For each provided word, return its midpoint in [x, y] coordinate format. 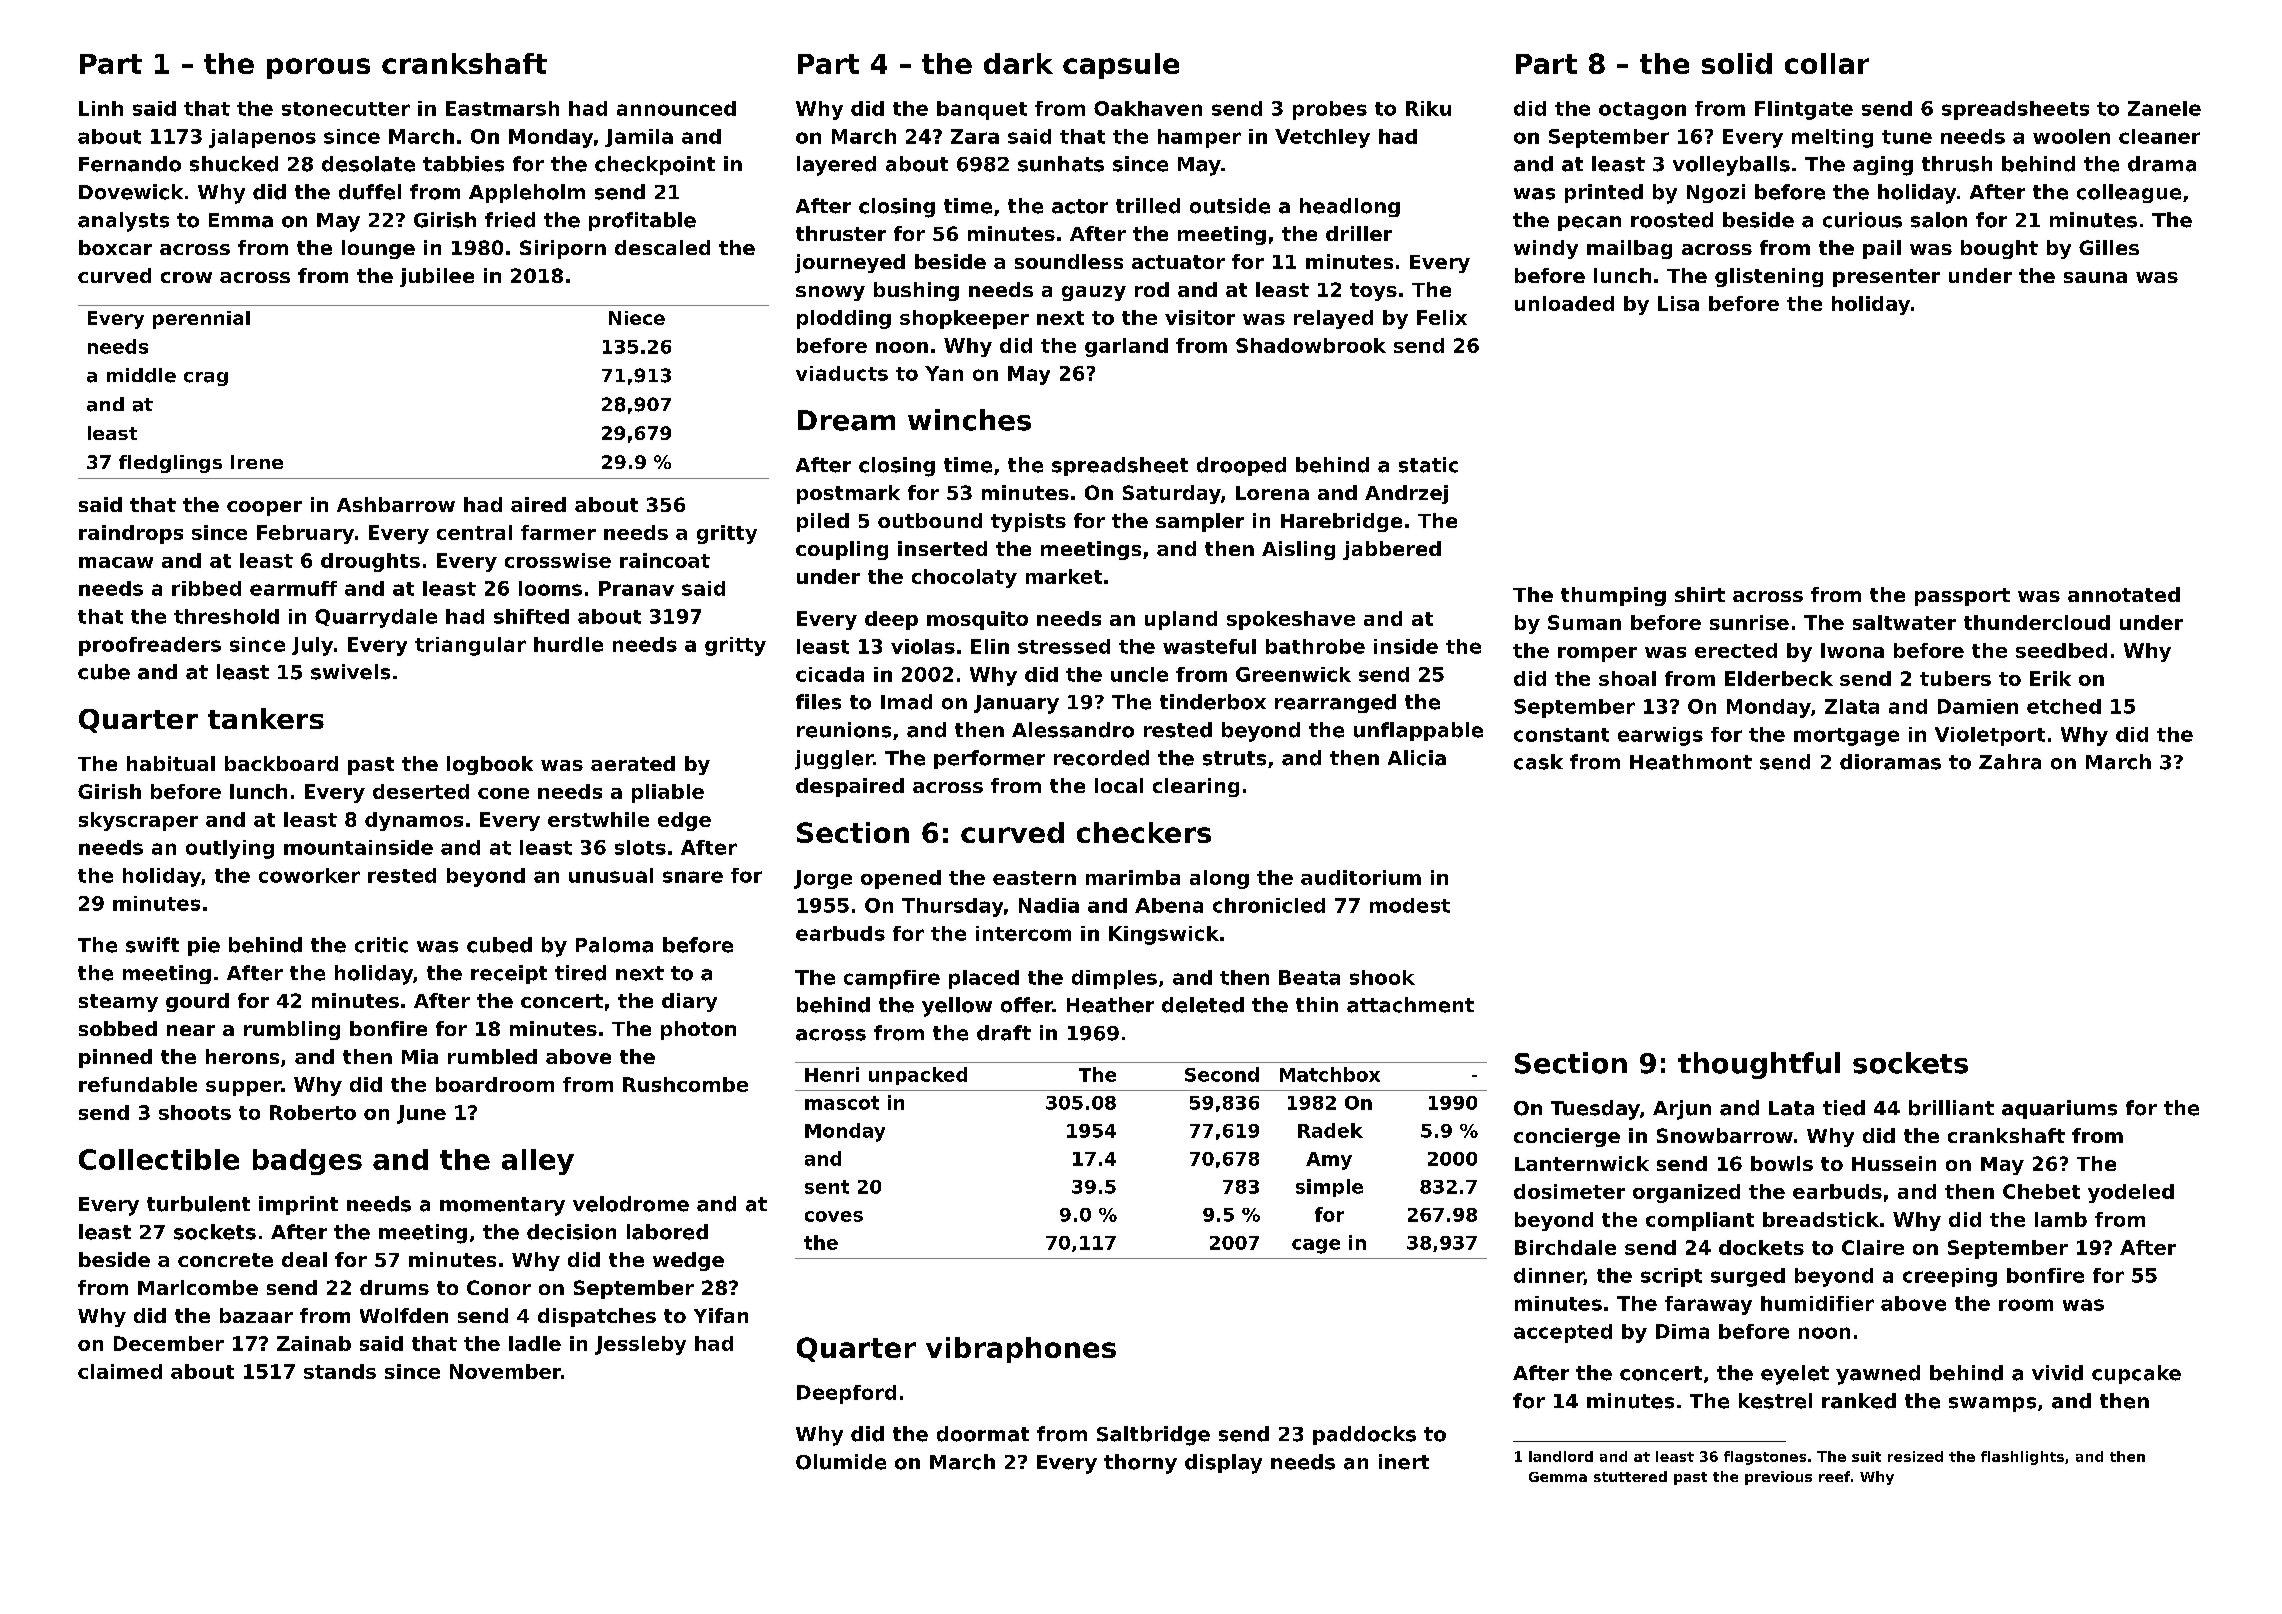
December [169, 1343]
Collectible [159, 1159]
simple [1329, 1188]
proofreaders [150, 646]
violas [923, 646]
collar [1827, 63]
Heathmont [1691, 762]
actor [1080, 206]
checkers [1144, 832]
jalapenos [262, 138]
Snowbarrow [1725, 1135]
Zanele [2164, 108]
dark [1018, 63]
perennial [201, 320]
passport [1962, 597]
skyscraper [138, 821]
